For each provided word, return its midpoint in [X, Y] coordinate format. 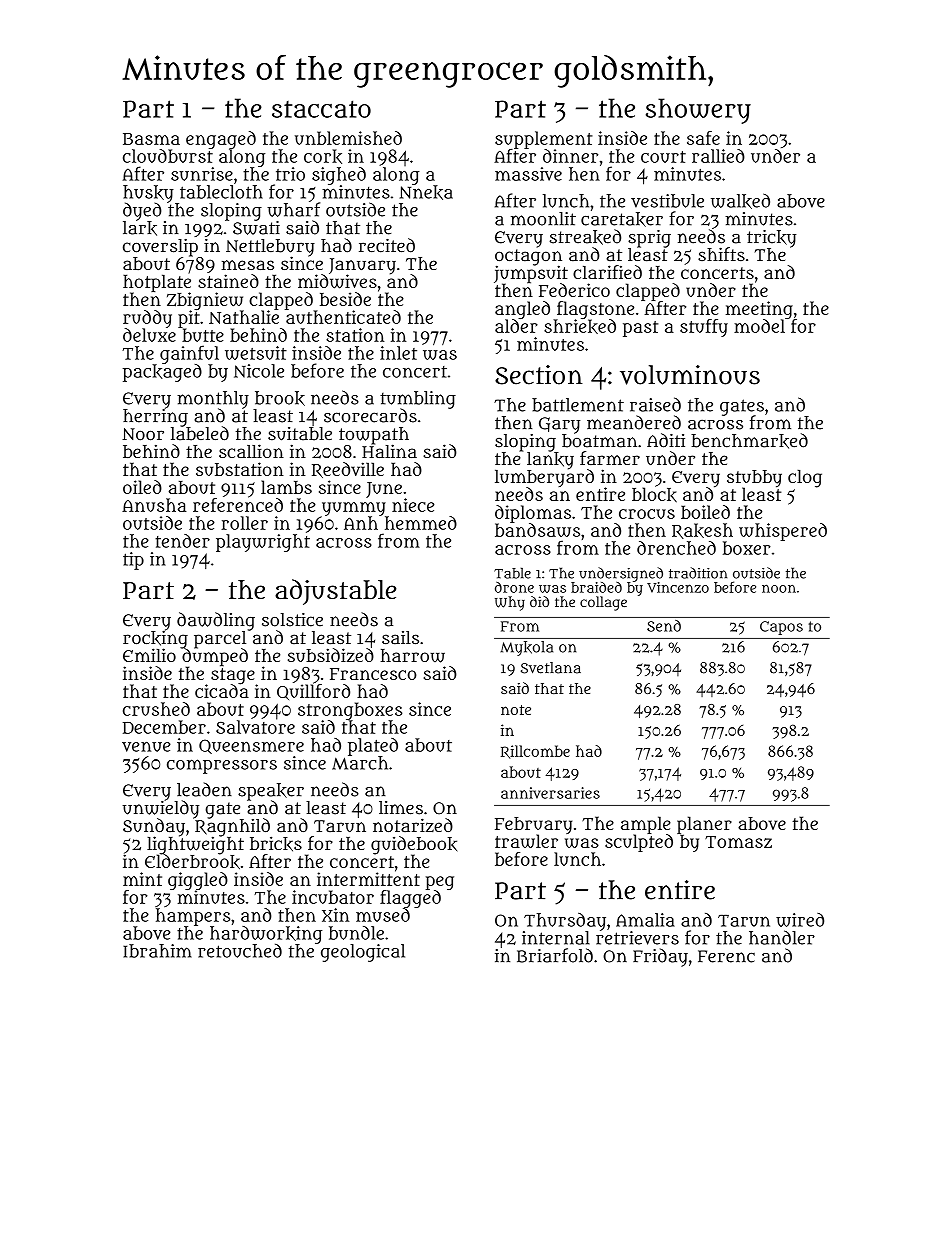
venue [146, 747]
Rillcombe [535, 752]
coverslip [160, 248]
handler [782, 937]
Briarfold [555, 955]
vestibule [667, 201]
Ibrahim [157, 951]
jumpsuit [531, 274]
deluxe [149, 335]
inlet [398, 353]
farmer [610, 458]
